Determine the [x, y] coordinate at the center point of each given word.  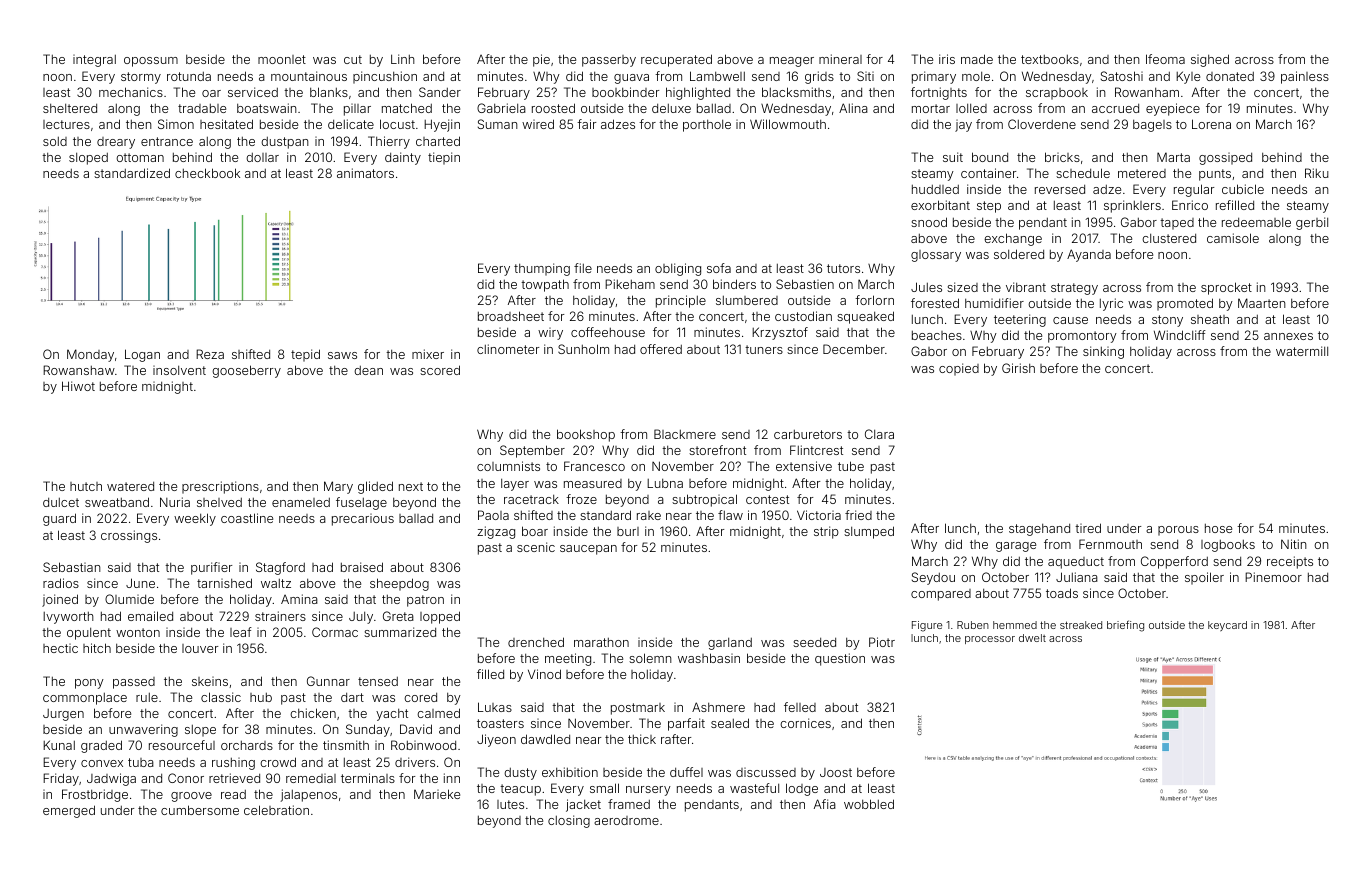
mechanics [131, 92]
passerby [609, 61]
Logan [142, 355]
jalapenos [308, 795]
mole [976, 76]
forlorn [874, 300]
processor [990, 640]
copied [959, 369]
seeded [814, 642]
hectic [60, 648]
